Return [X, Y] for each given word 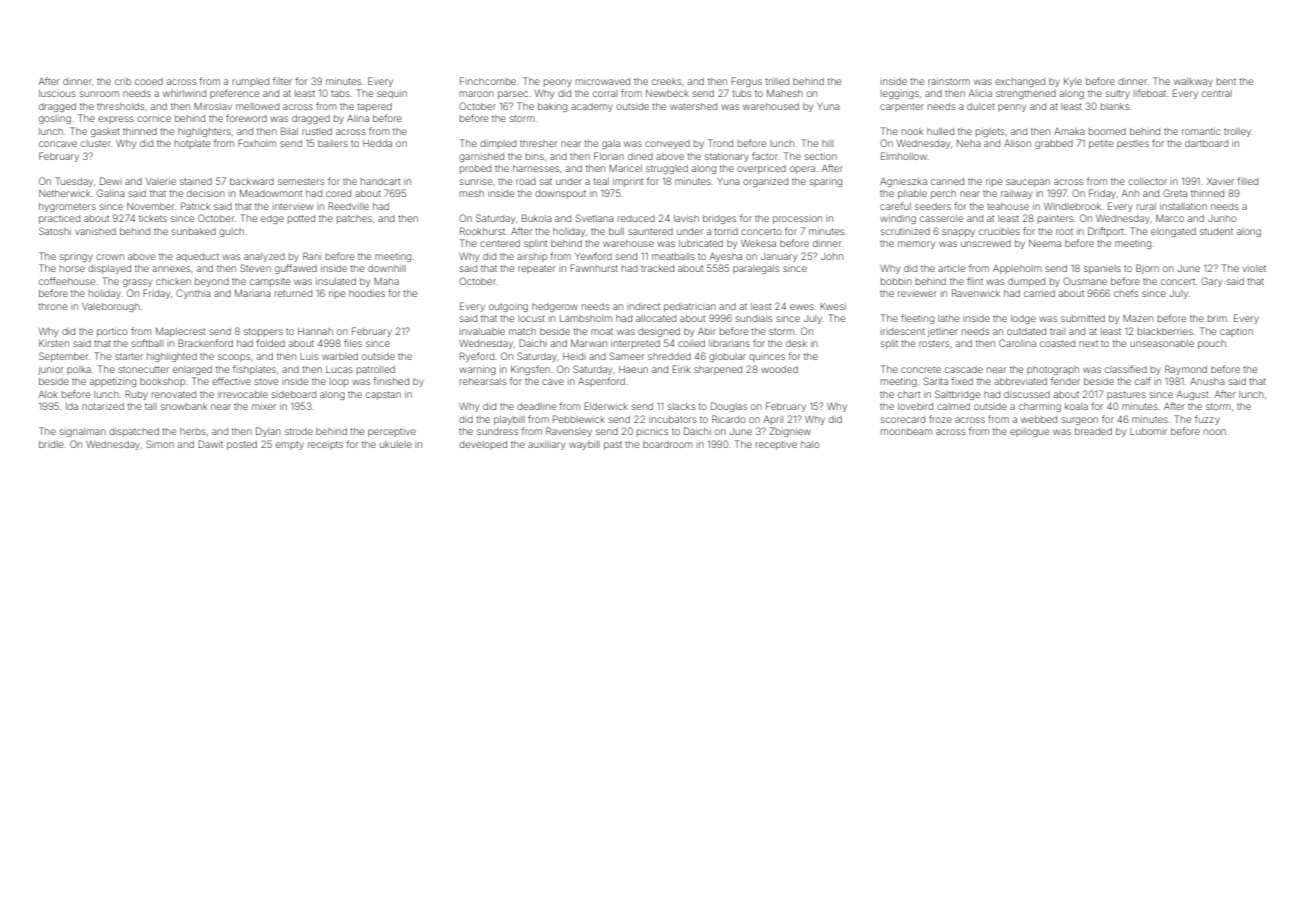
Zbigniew [790, 432]
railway [1016, 194]
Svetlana [595, 218]
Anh [1130, 193]
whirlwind [184, 93]
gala [611, 144]
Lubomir [1148, 431]
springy [76, 258]
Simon [160, 444]
